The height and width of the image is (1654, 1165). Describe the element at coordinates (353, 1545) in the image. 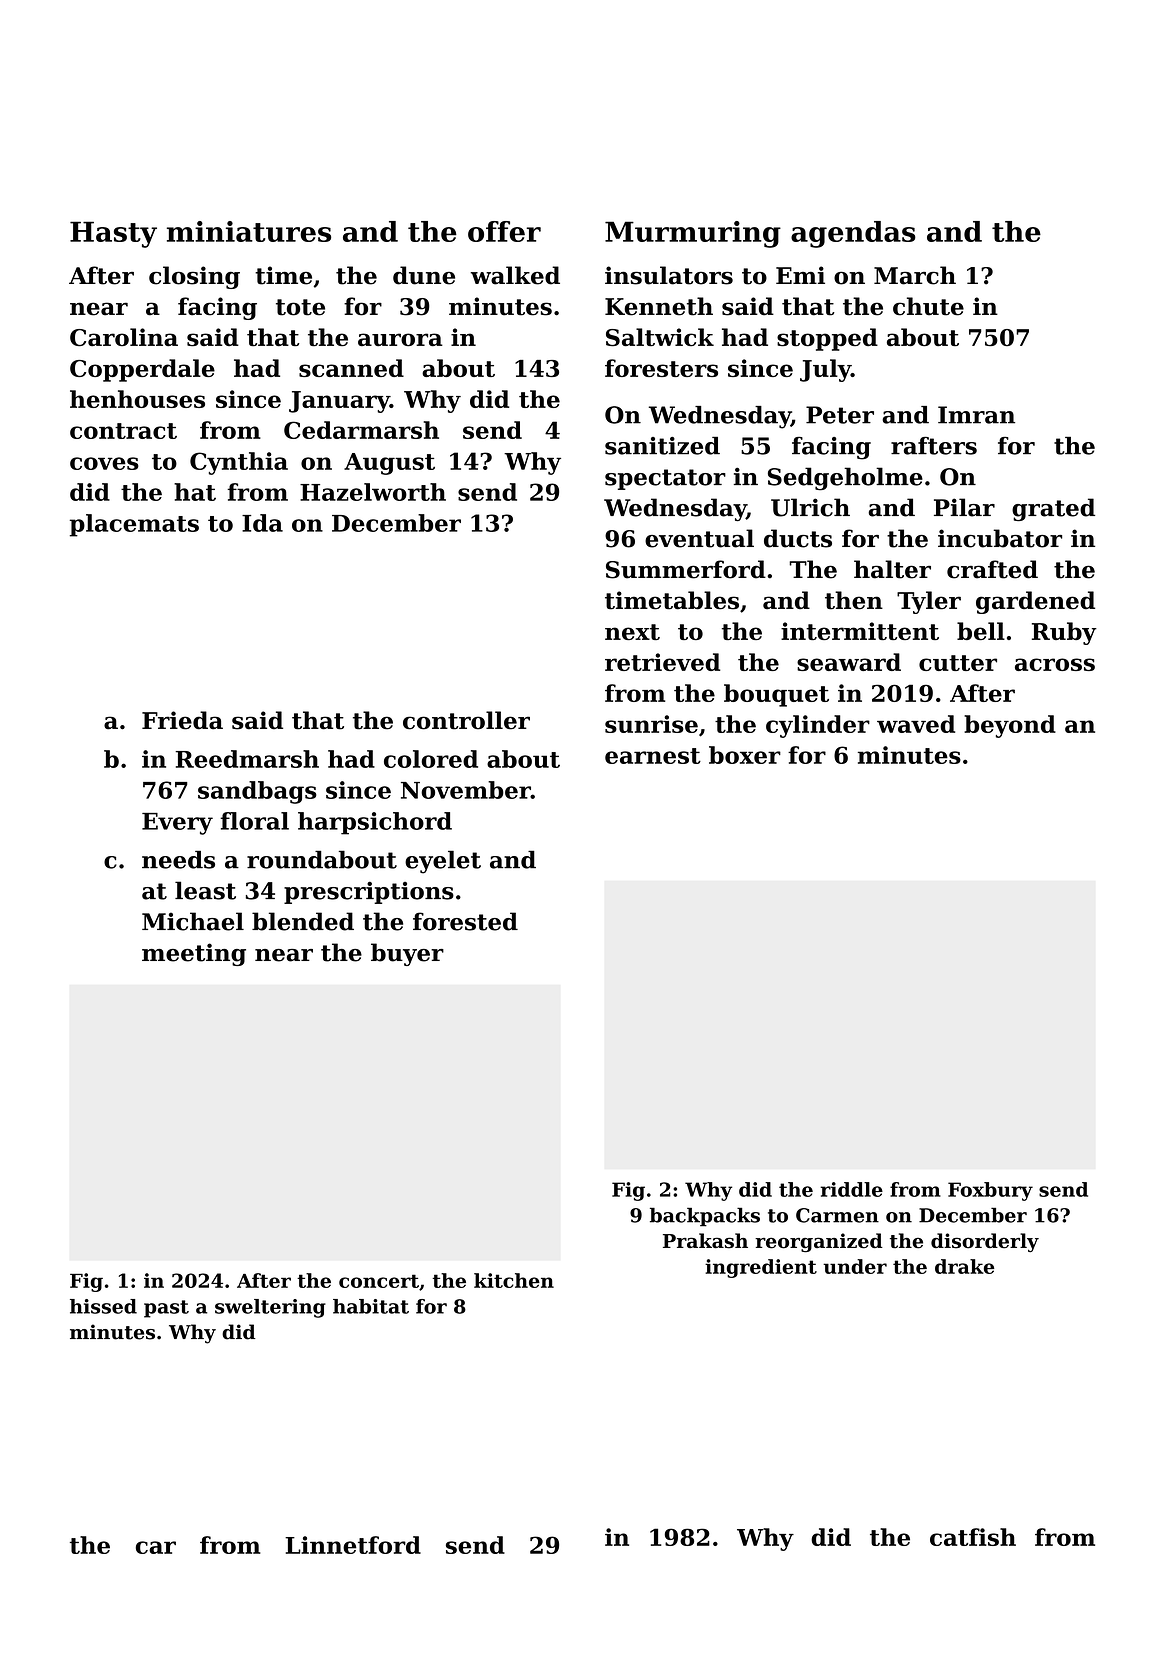

I see `Linnetford` at that location.
